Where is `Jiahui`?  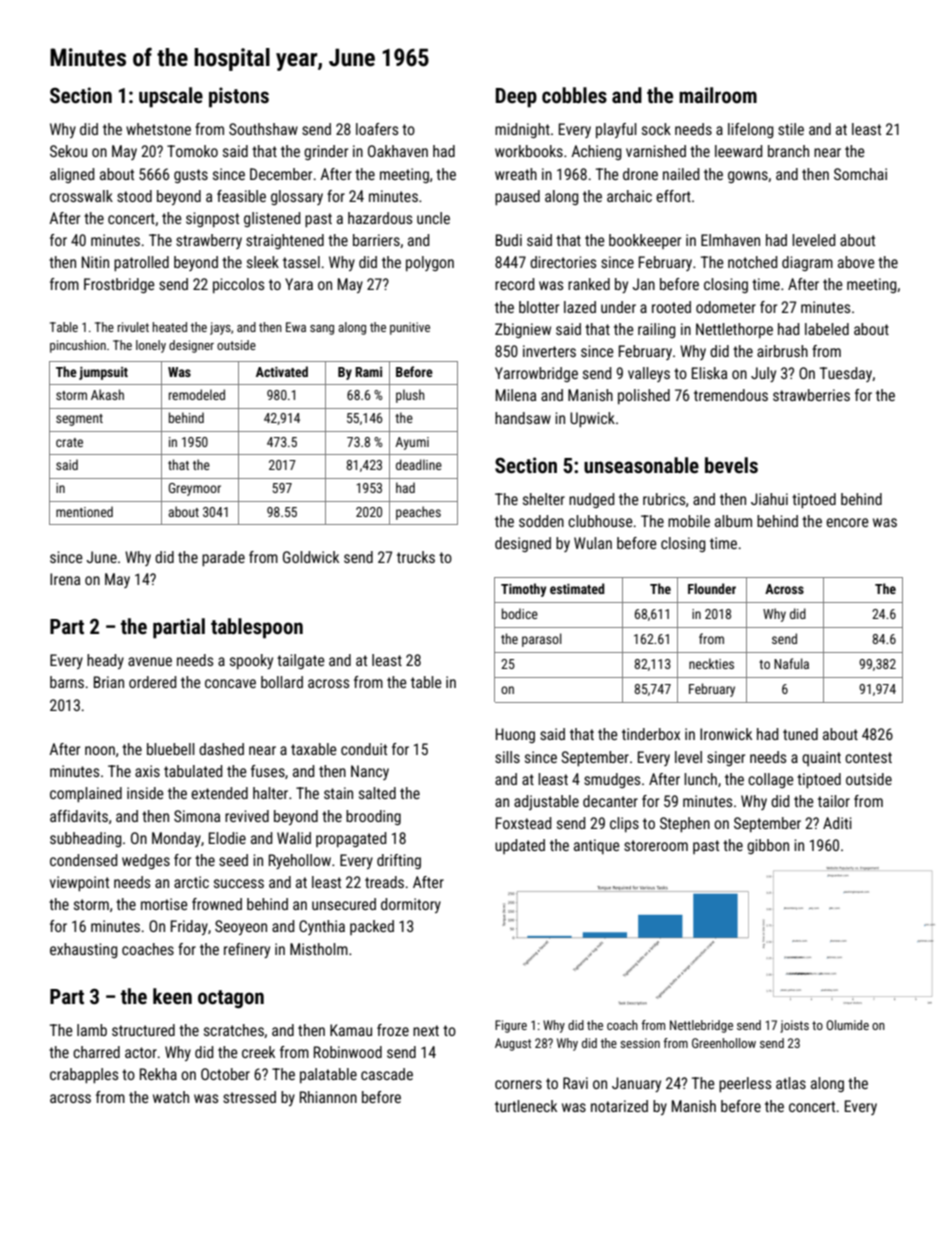 Jiahui is located at coordinates (769, 499).
